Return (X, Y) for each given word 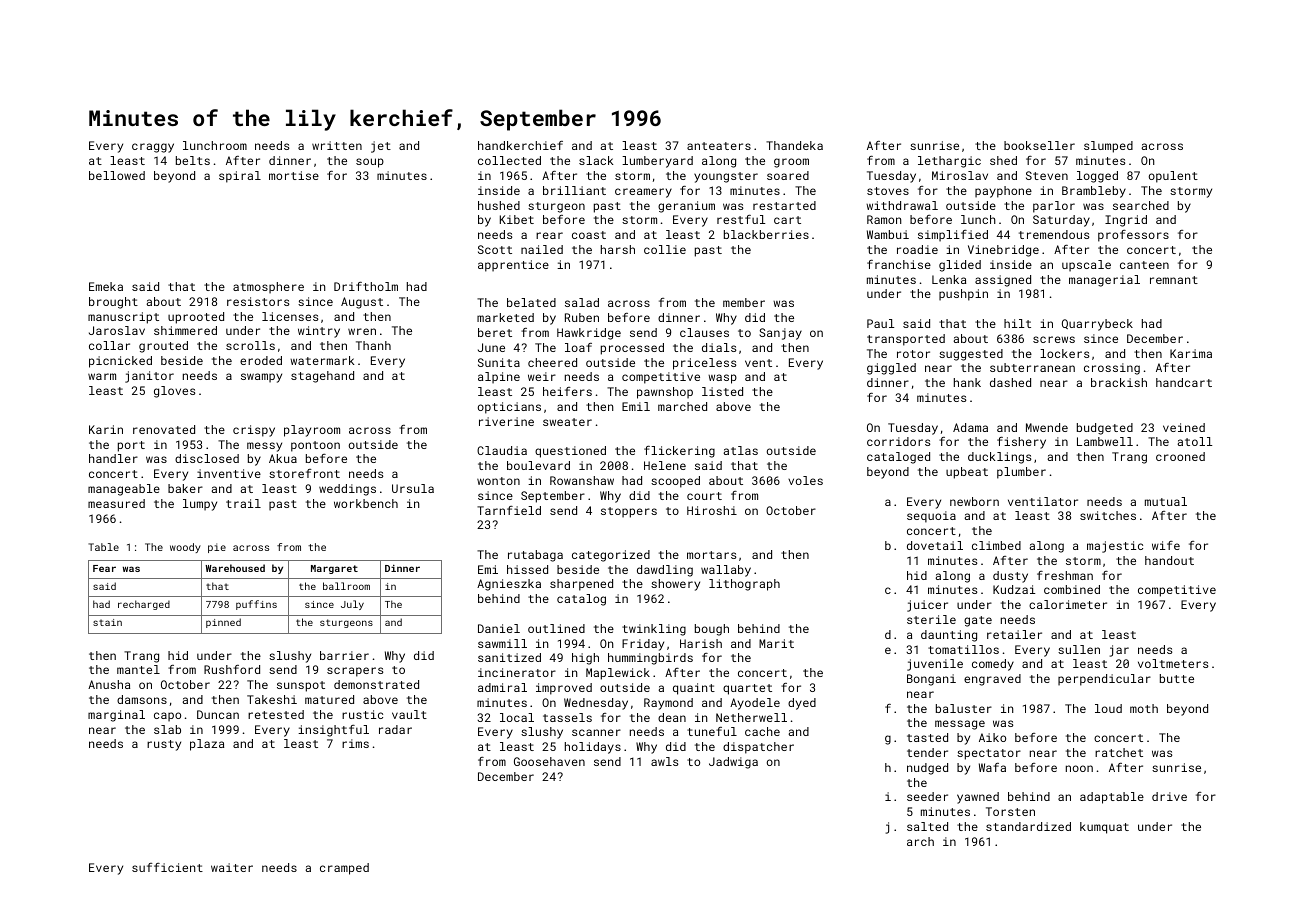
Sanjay (780, 334)
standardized (1028, 826)
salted (927, 826)
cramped (344, 869)
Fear (104, 568)
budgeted (1105, 429)
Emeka (106, 286)
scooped (675, 482)
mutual (1166, 501)
